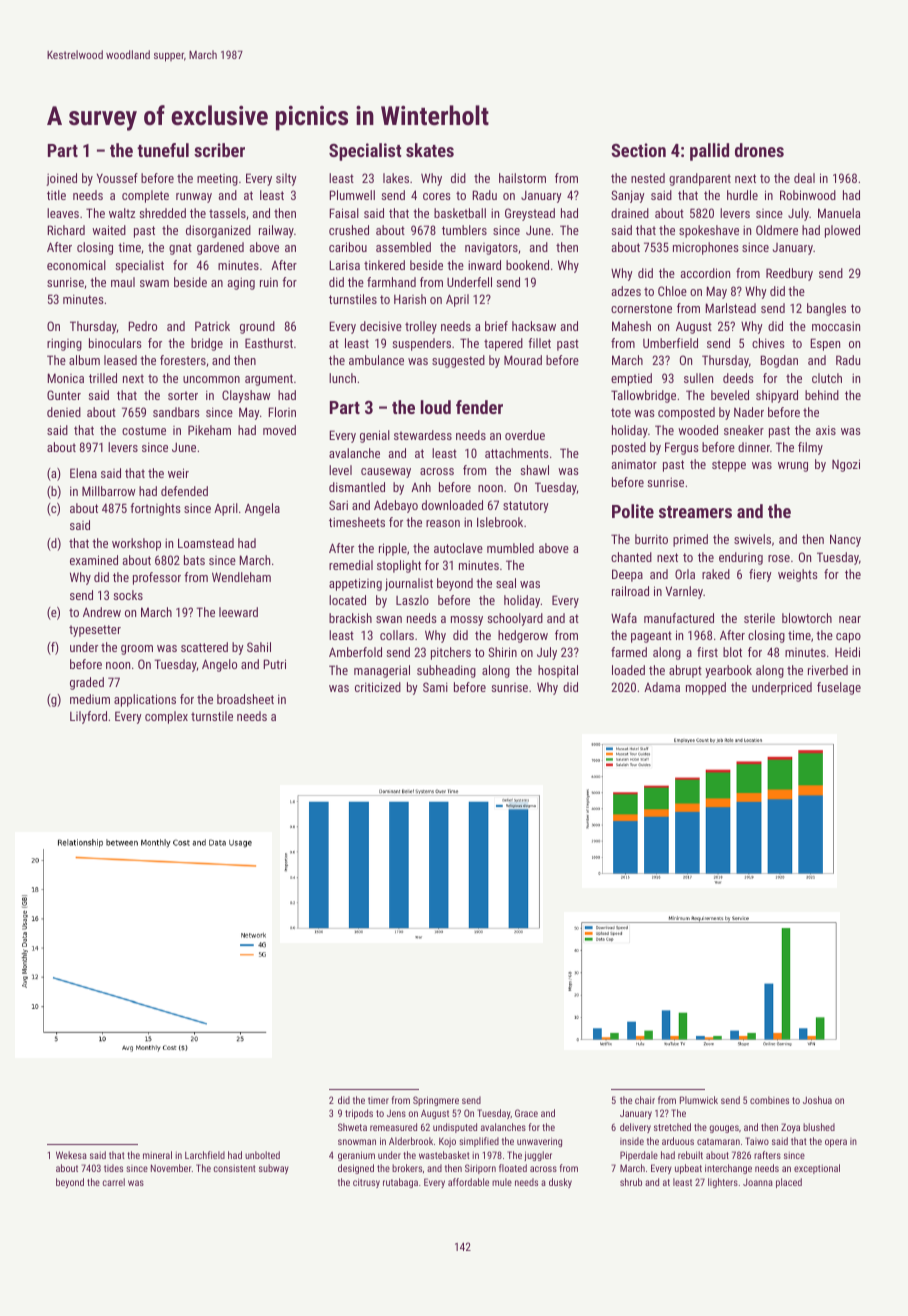 The width and height of the screenshot is (908, 1316). What do you see at coordinates (846, 465) in the screenshot?
I see `Ngozi` at bounding box center [846, 465].
